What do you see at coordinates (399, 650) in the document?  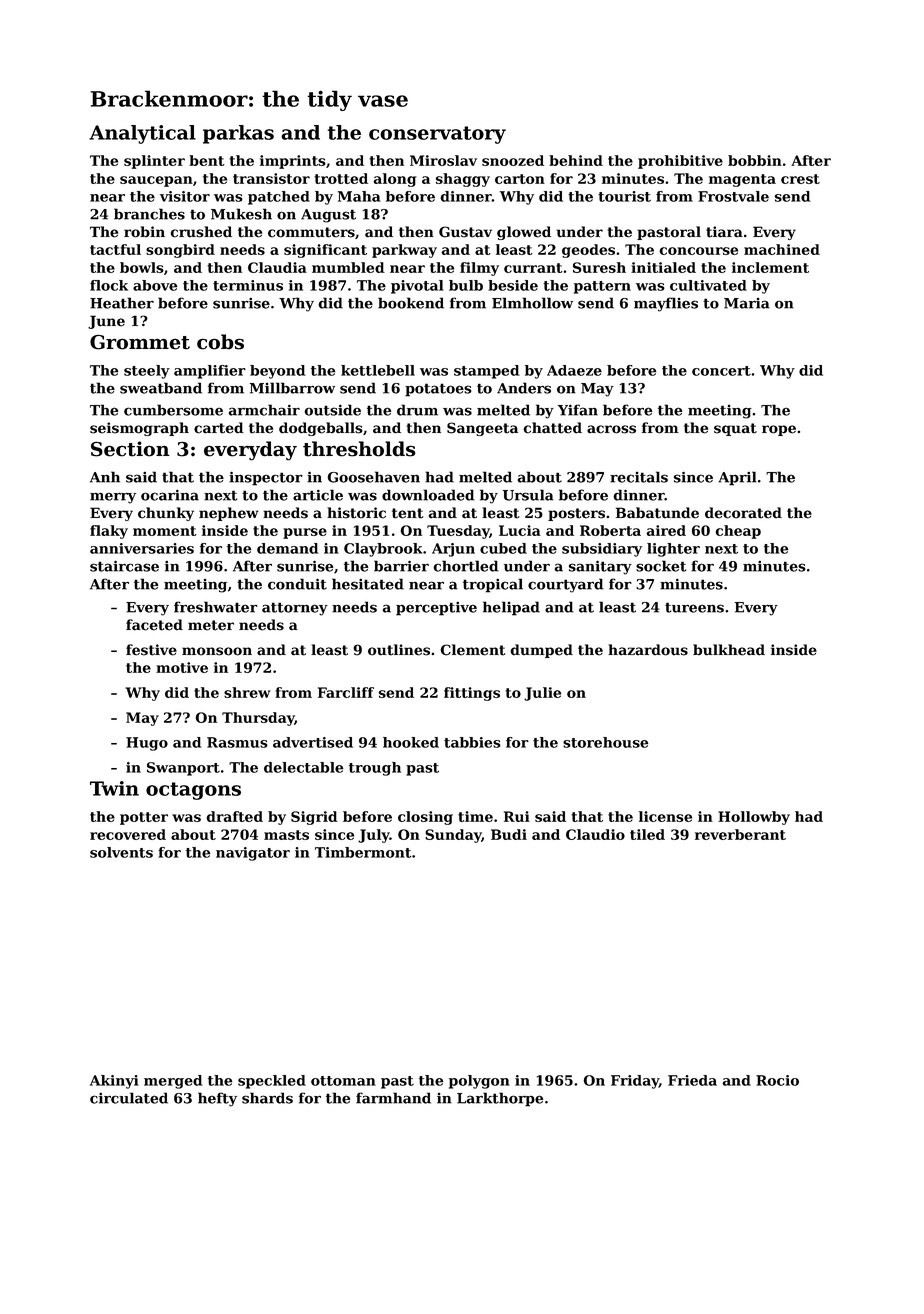 I see `outlines` at bounding box center [399, 650].
